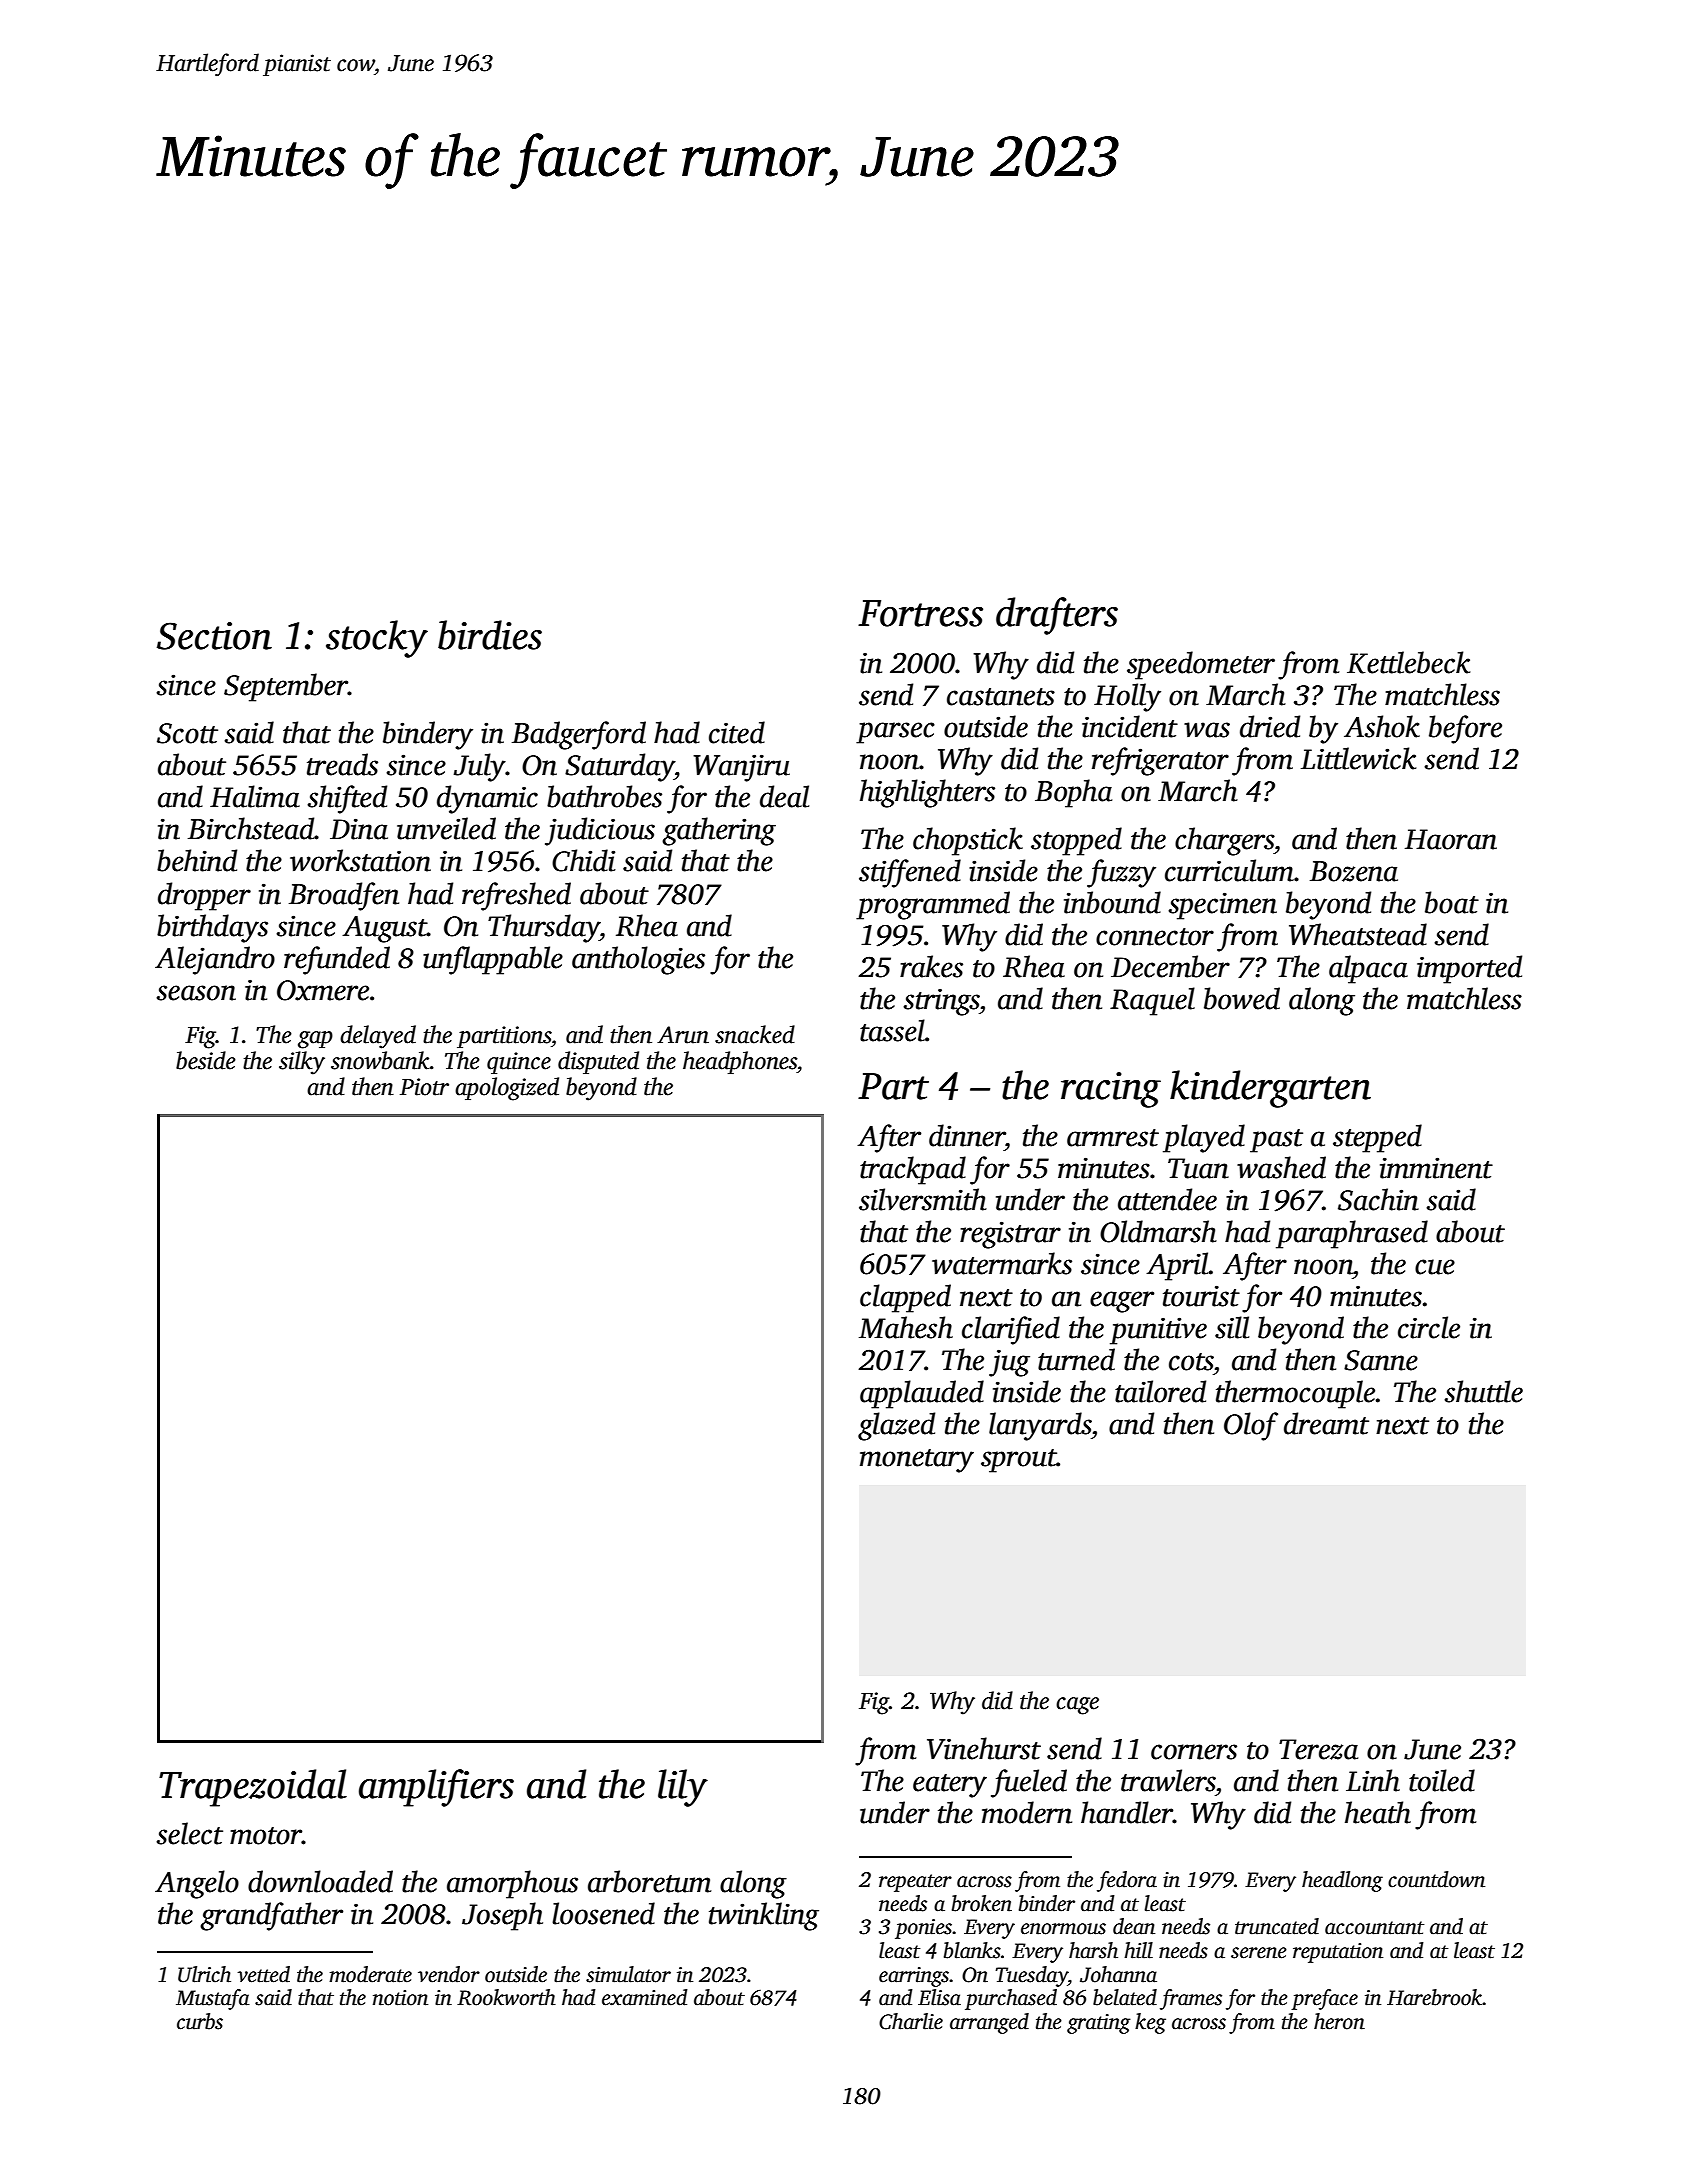 The image size is (1683, 2178). What do you see at coordinates (1158, 1231) in the document?
I see `Oldmarsh` at bounding box center [1158, 1231].
